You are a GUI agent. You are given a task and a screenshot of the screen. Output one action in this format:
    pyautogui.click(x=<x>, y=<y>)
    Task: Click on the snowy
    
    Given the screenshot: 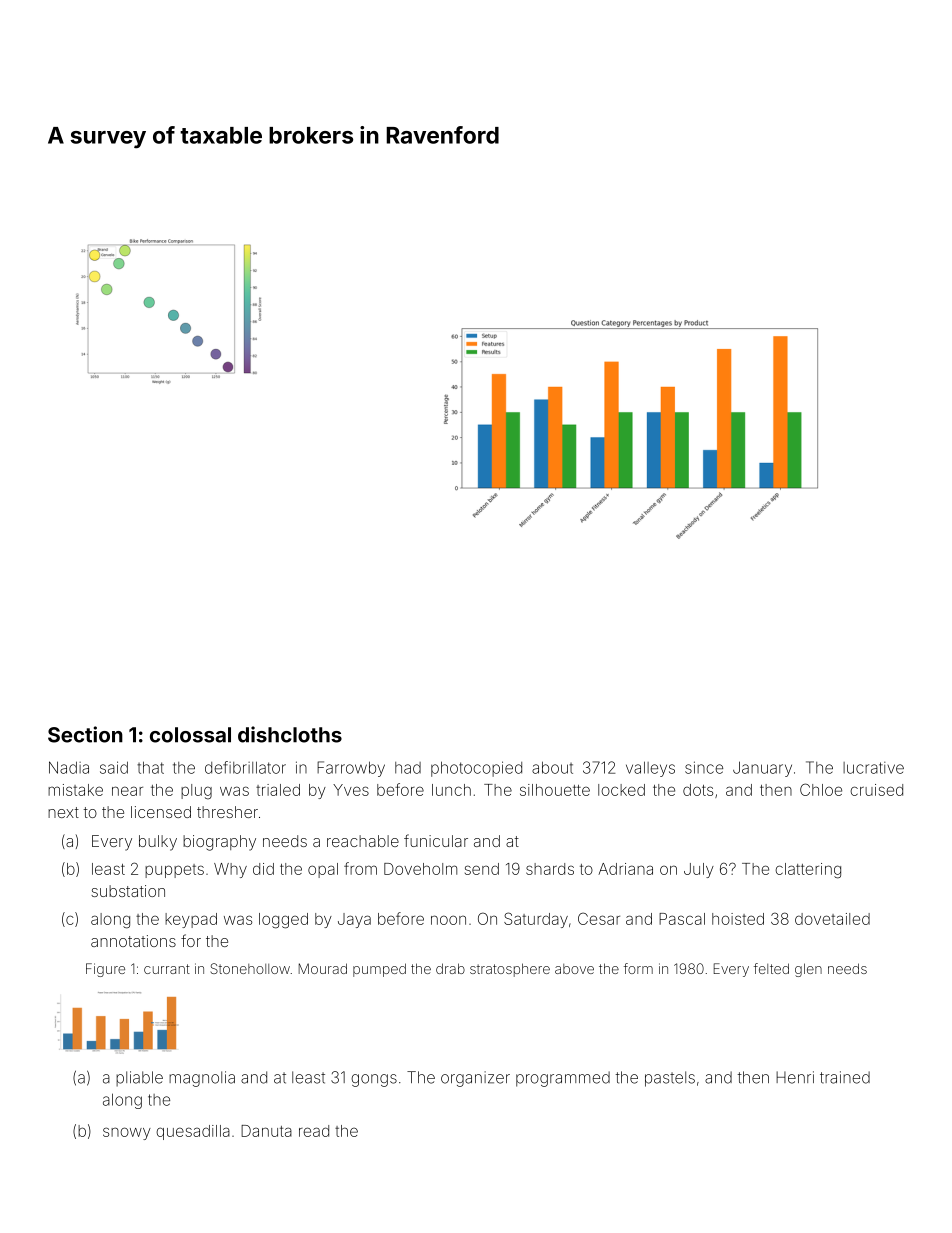 What is the action you would take?
    pyautogui.click(x=127, y=1133)
